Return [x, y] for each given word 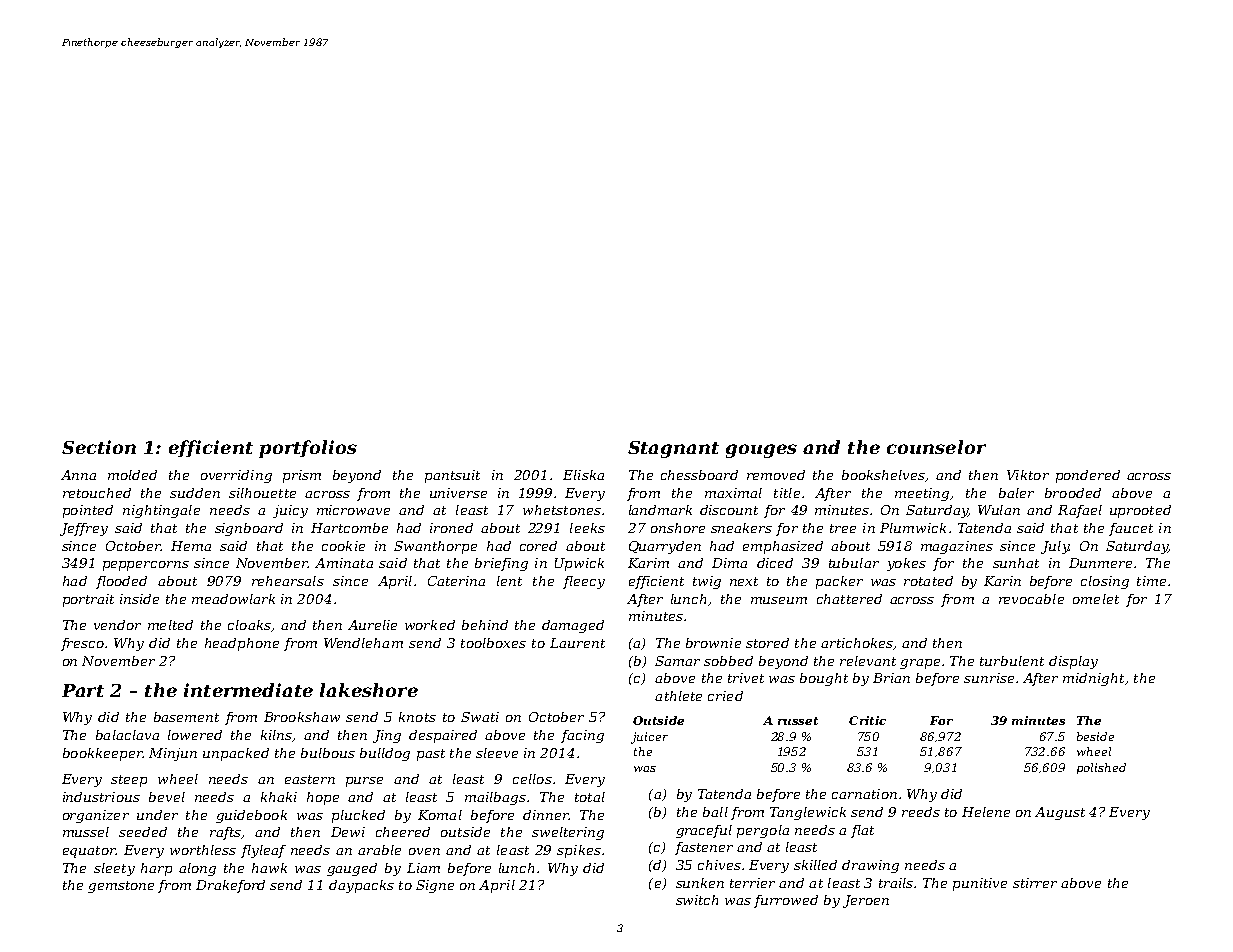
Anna [78, 475]
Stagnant [673, 449]
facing [582, 736]
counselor [936, 447]
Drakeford [230, 886]
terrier [752, 883]
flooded [121, 582]
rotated [928, 581]
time [1151, 581]
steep [129, 781]
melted [170, 625]
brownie [713, 643]
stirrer [1035, 883]
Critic [867, 720]
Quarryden [665, 547]
